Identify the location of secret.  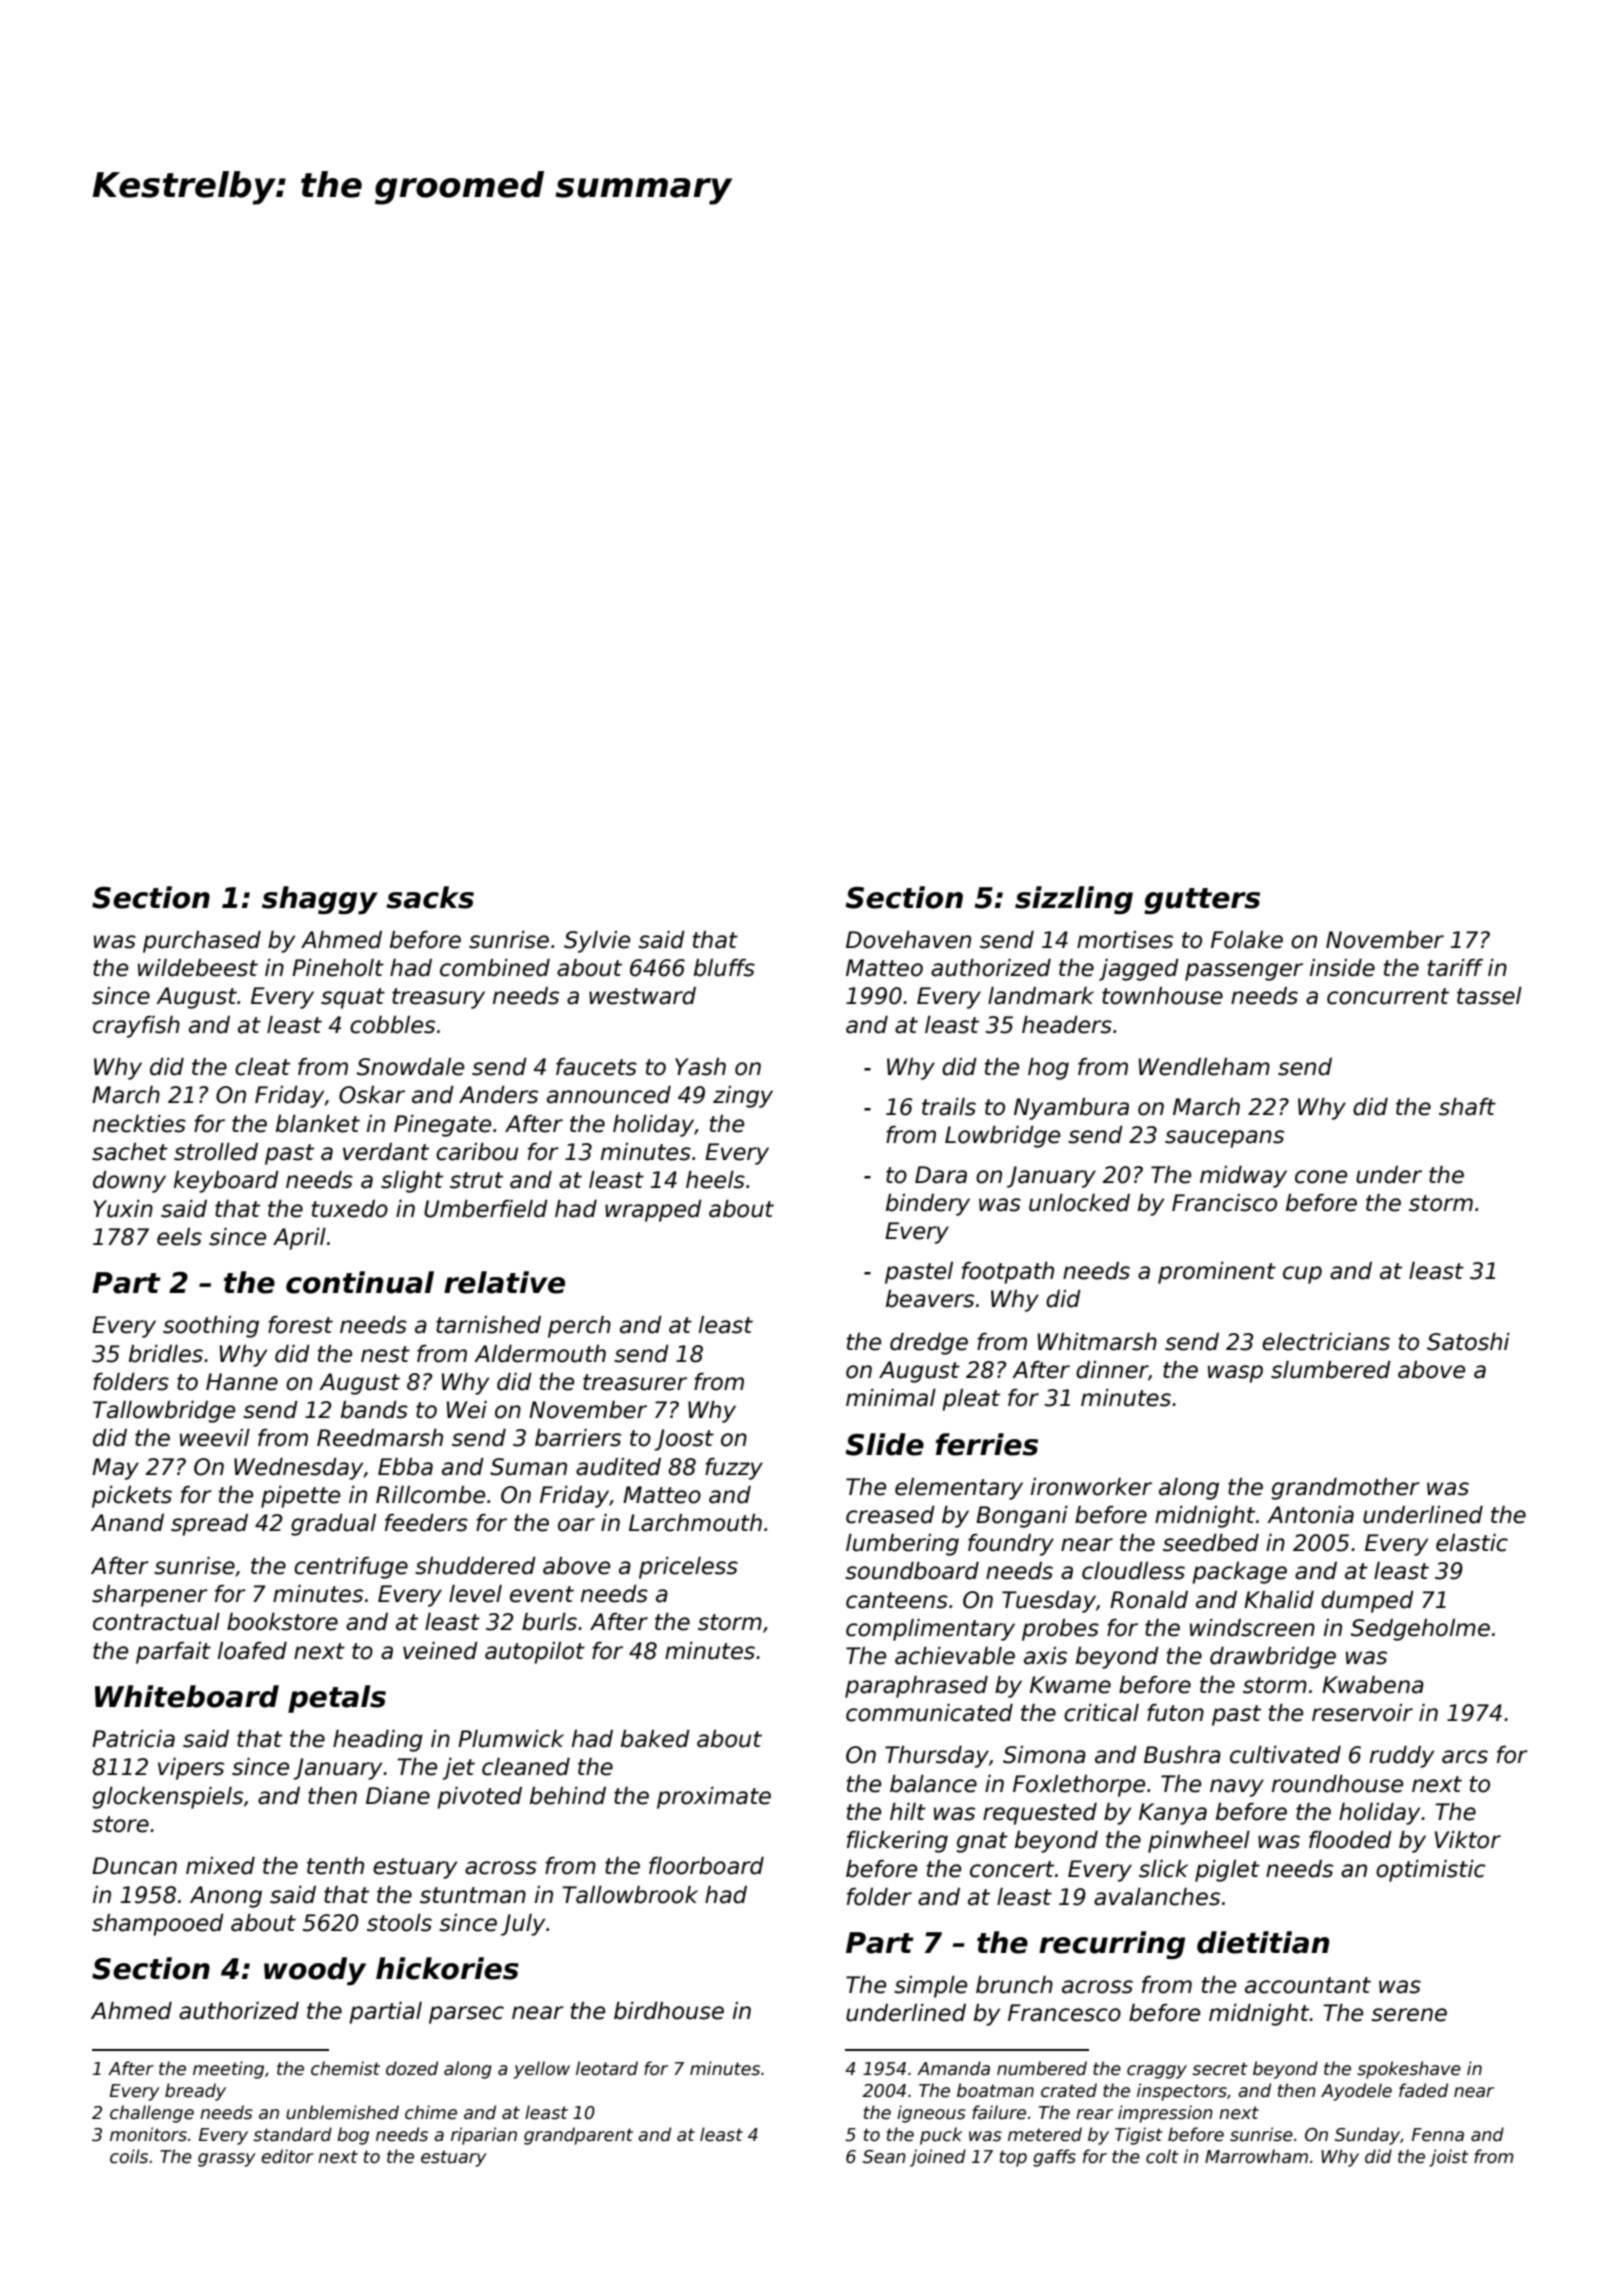
(1219, 2069).
